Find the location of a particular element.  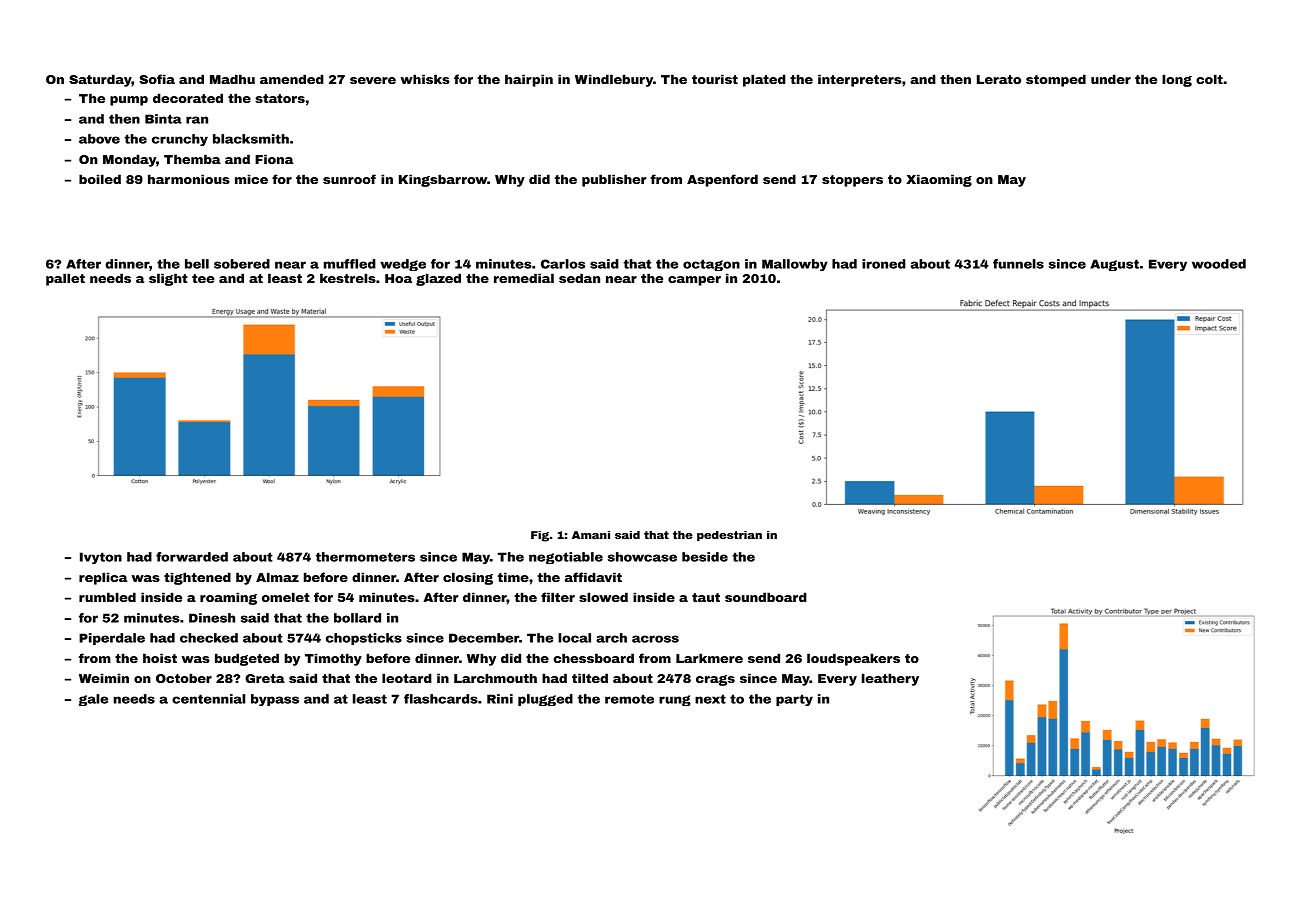

camper is located at coordinates (694, 281).
